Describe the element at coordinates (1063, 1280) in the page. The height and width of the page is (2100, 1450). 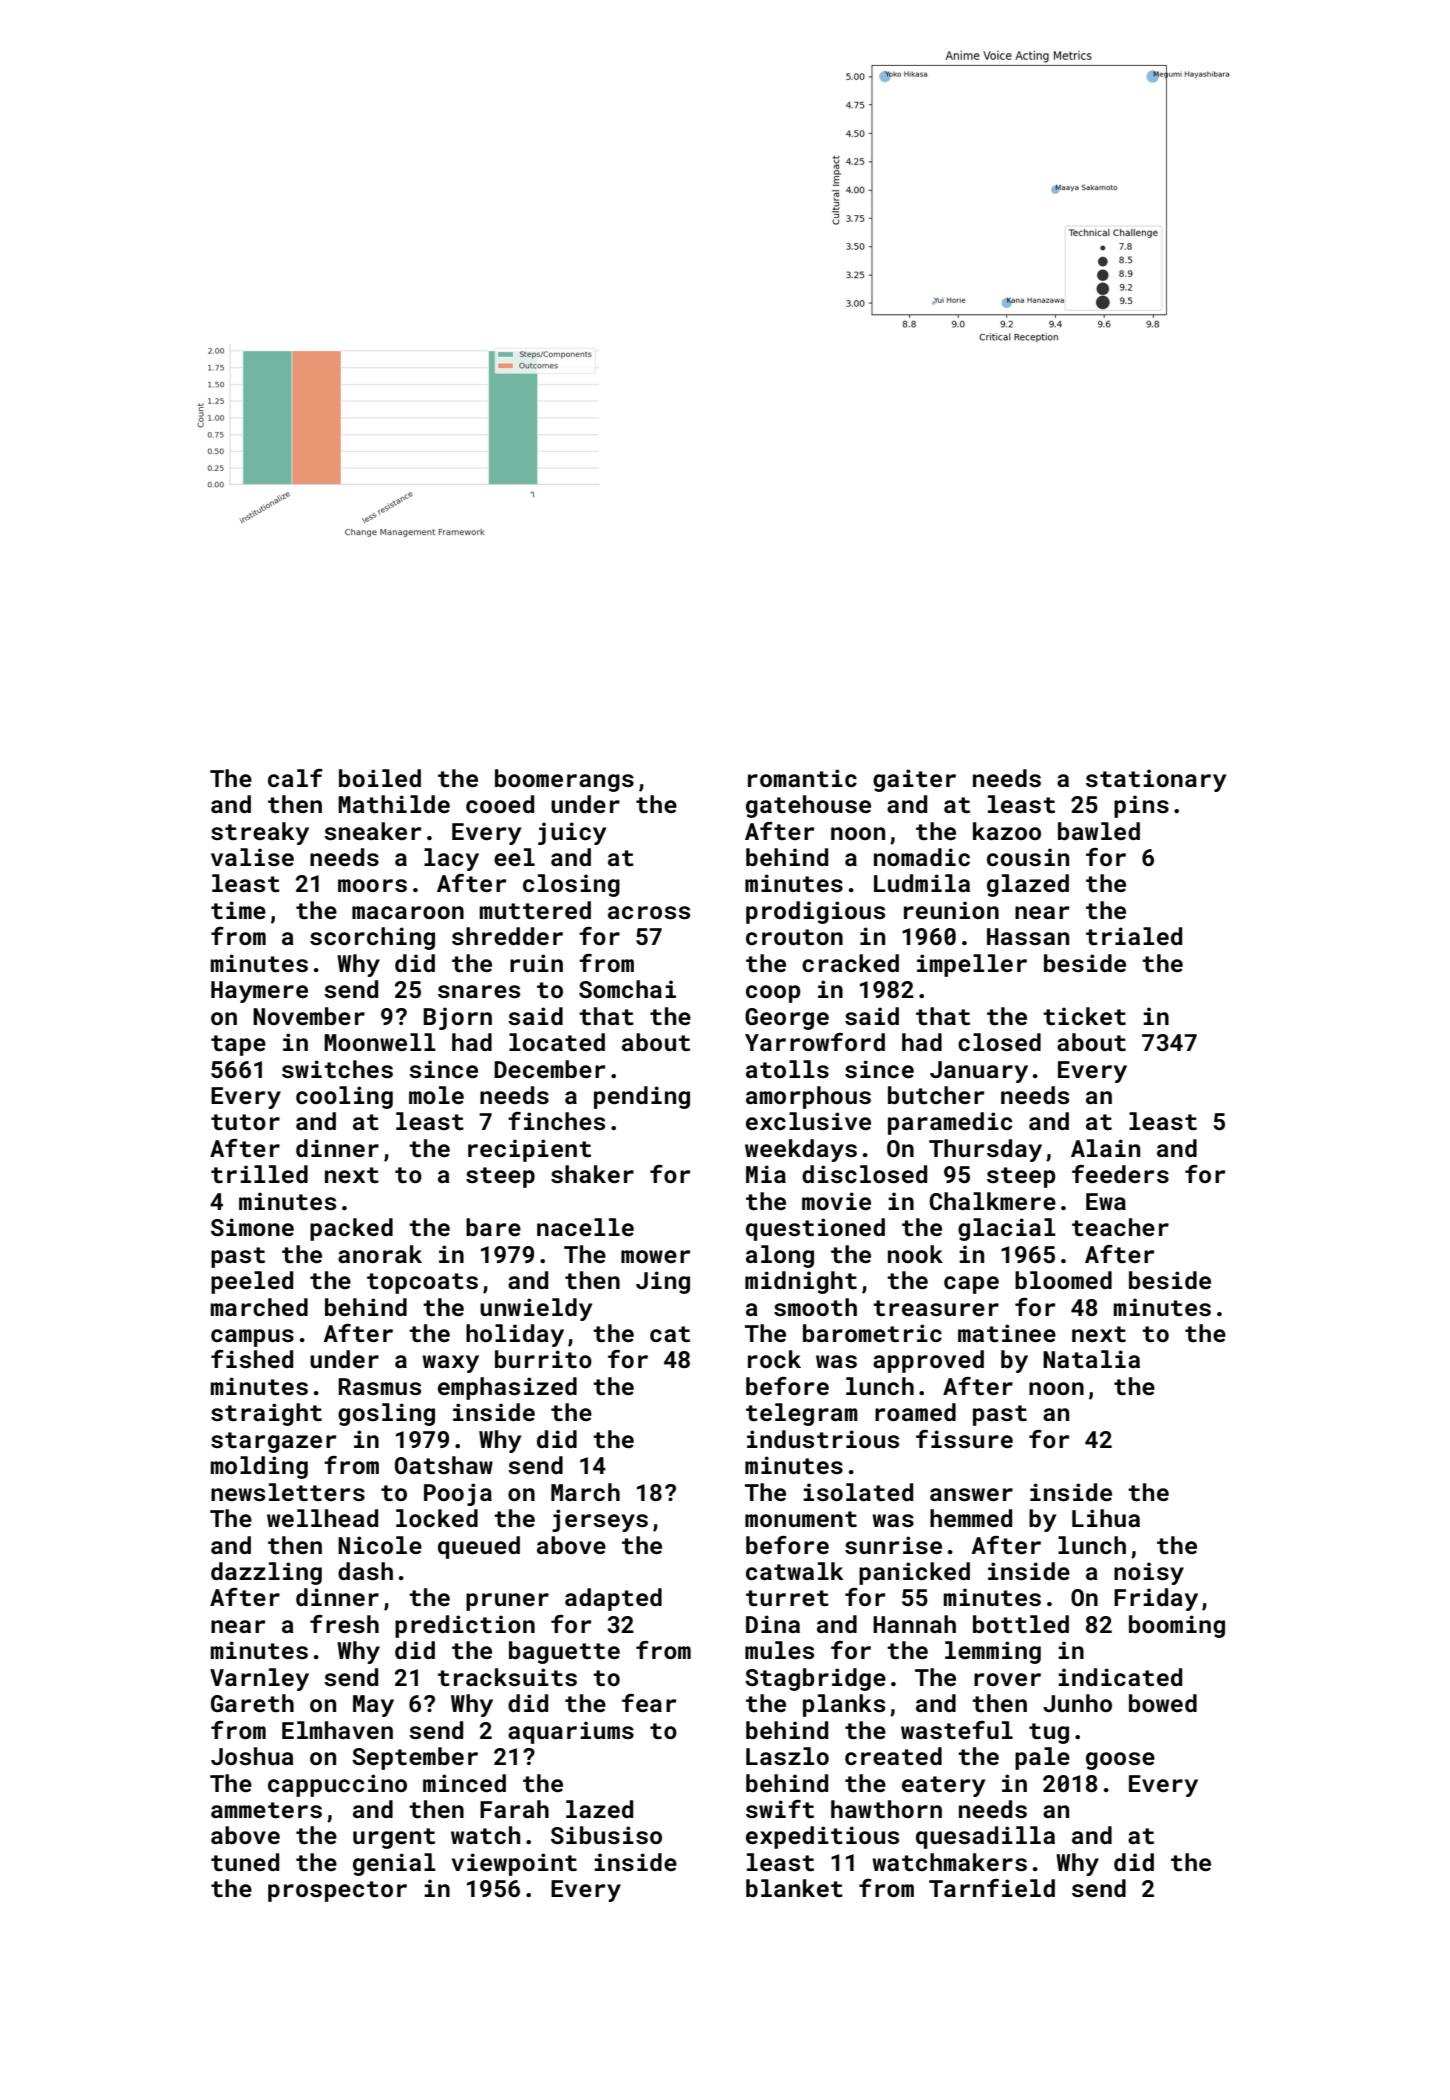
I see `bloomed` at that location.
